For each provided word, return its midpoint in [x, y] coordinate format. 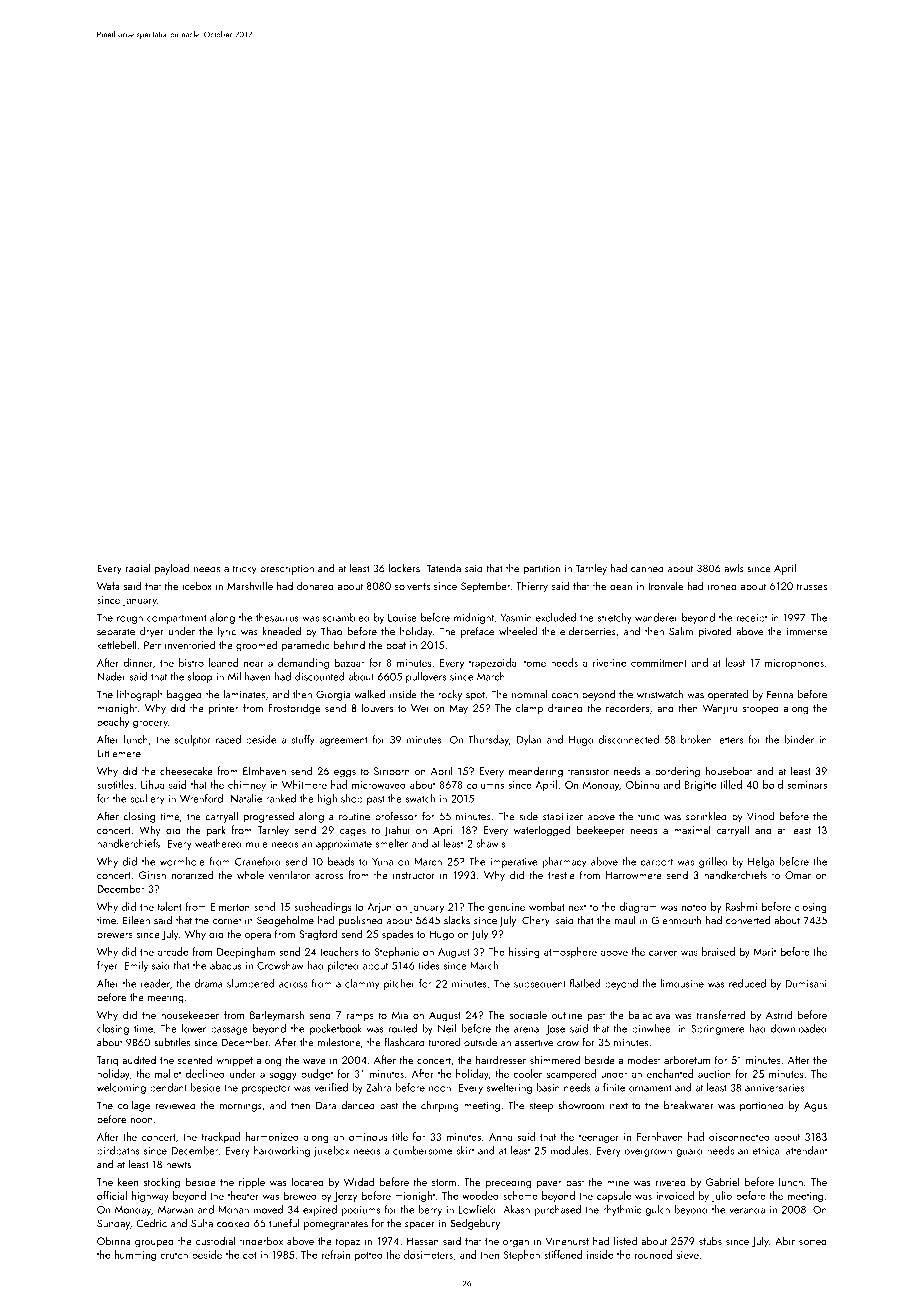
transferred [721, 1014]
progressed [269, 817]
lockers [404, 568]
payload [172, 569]
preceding [508, 1183]
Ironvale [665, 585]
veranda [747, 1209]
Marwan [175, 1210]
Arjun [379, 908]
